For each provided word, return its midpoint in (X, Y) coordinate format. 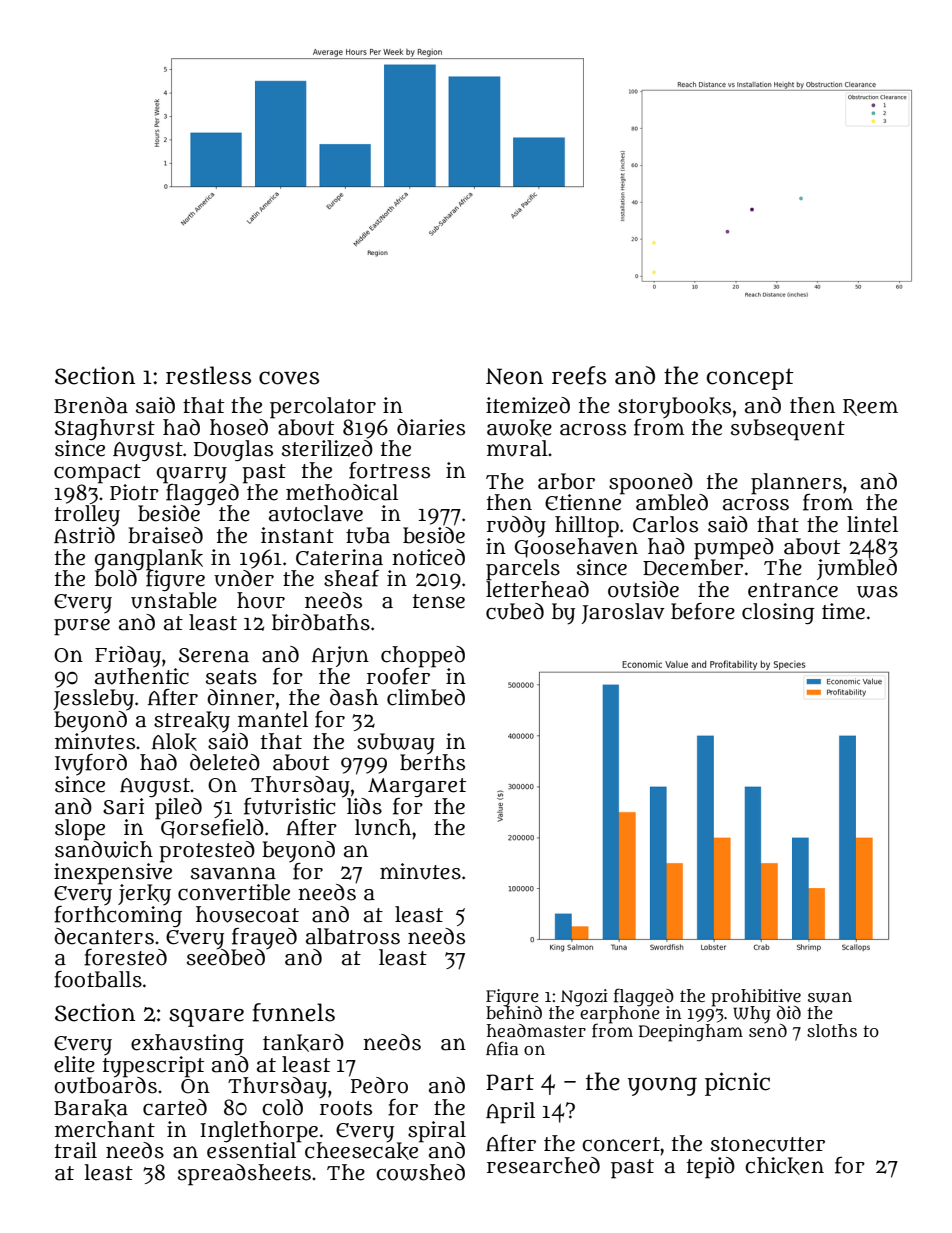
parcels (523, 570)
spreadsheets (244, 1175)
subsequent (788, 430)
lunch (383, 827)
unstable (174, 600)
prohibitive (756, 997)
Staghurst (105, 429)
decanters (104, 936)
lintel (872, 524)
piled (178, 809)
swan (830, 997)
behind (514, 1012)
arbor (566, 481)
